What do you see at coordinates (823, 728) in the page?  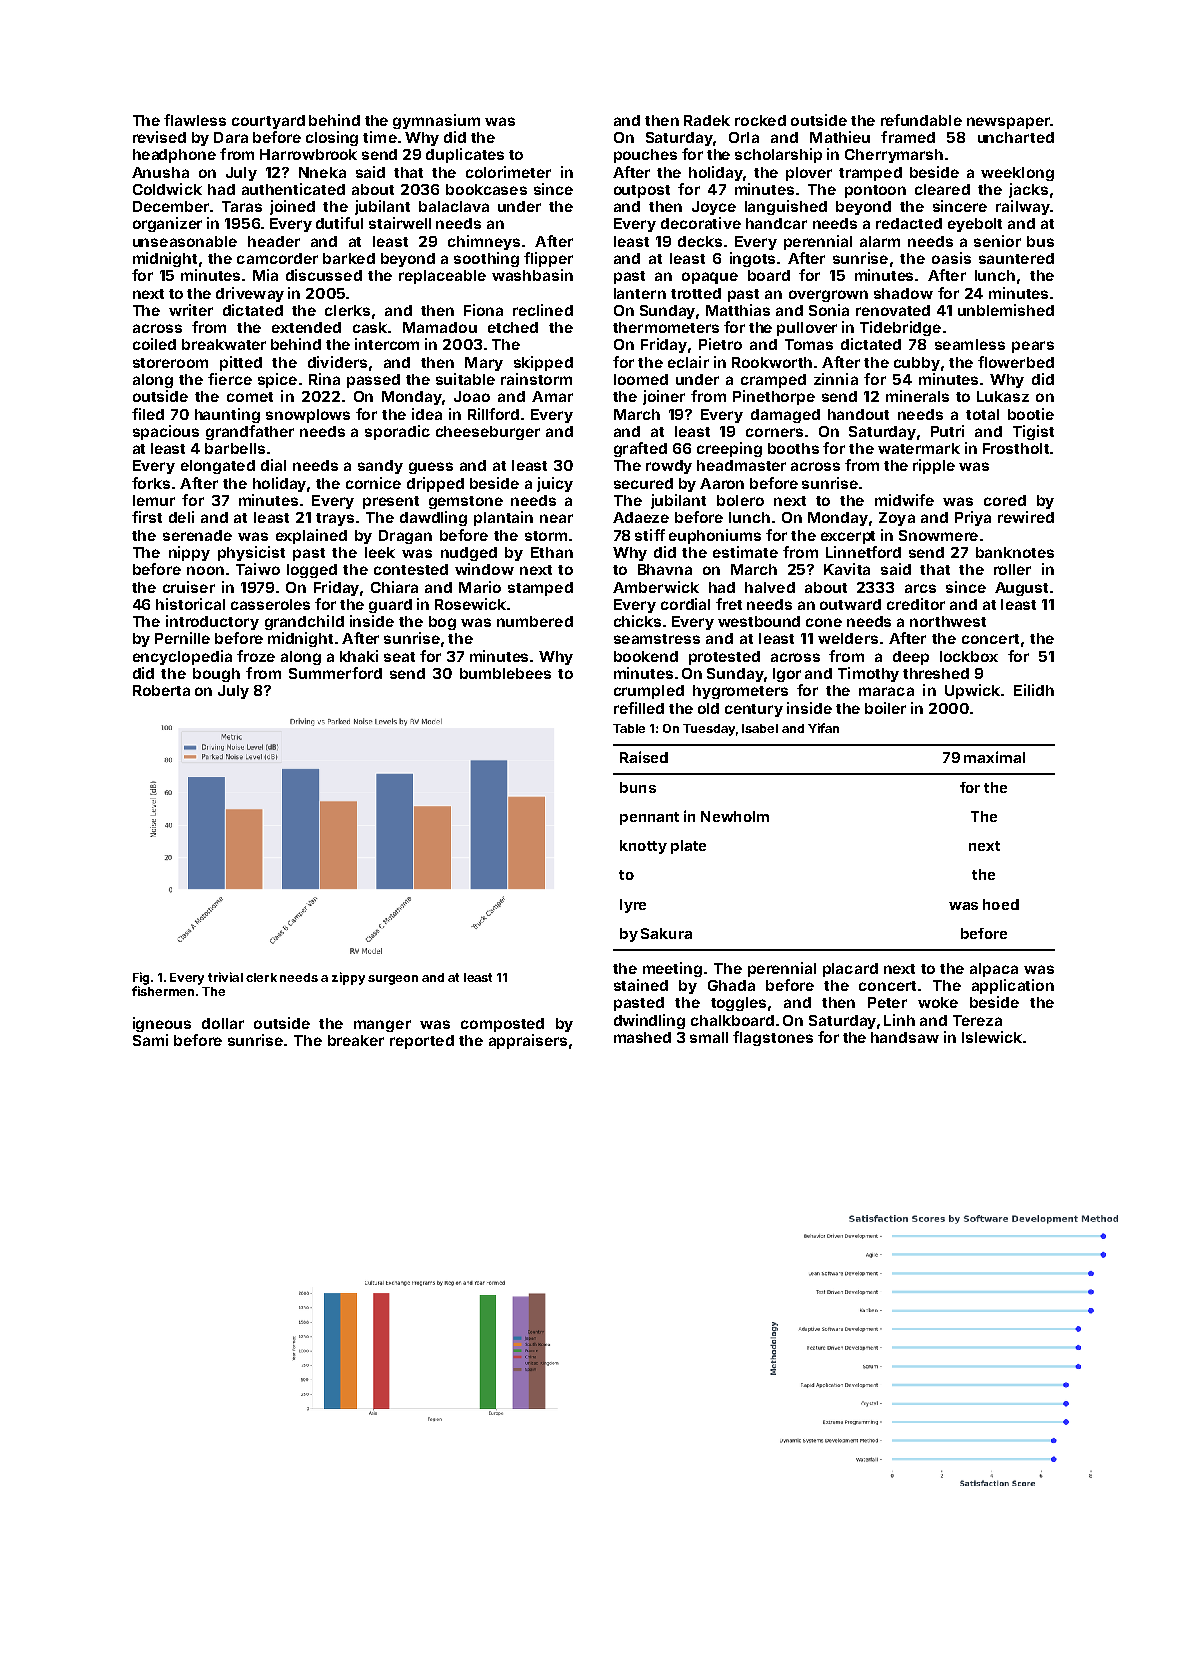 I see `Yifan` at bounding box center [823, 728].
